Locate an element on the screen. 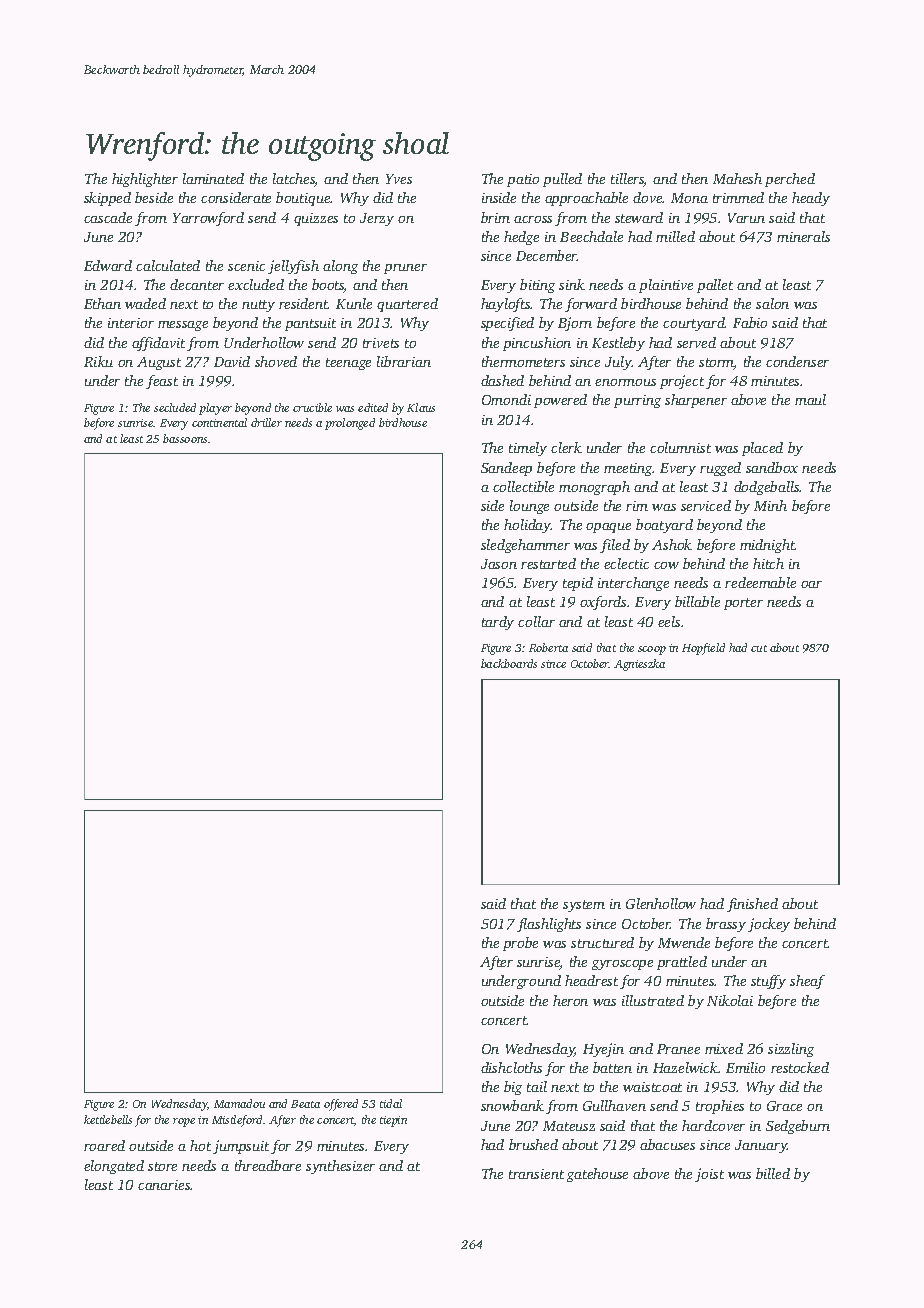 This screenshot has width=924, height=1308. backboards is located at coordinates (509, 663).
